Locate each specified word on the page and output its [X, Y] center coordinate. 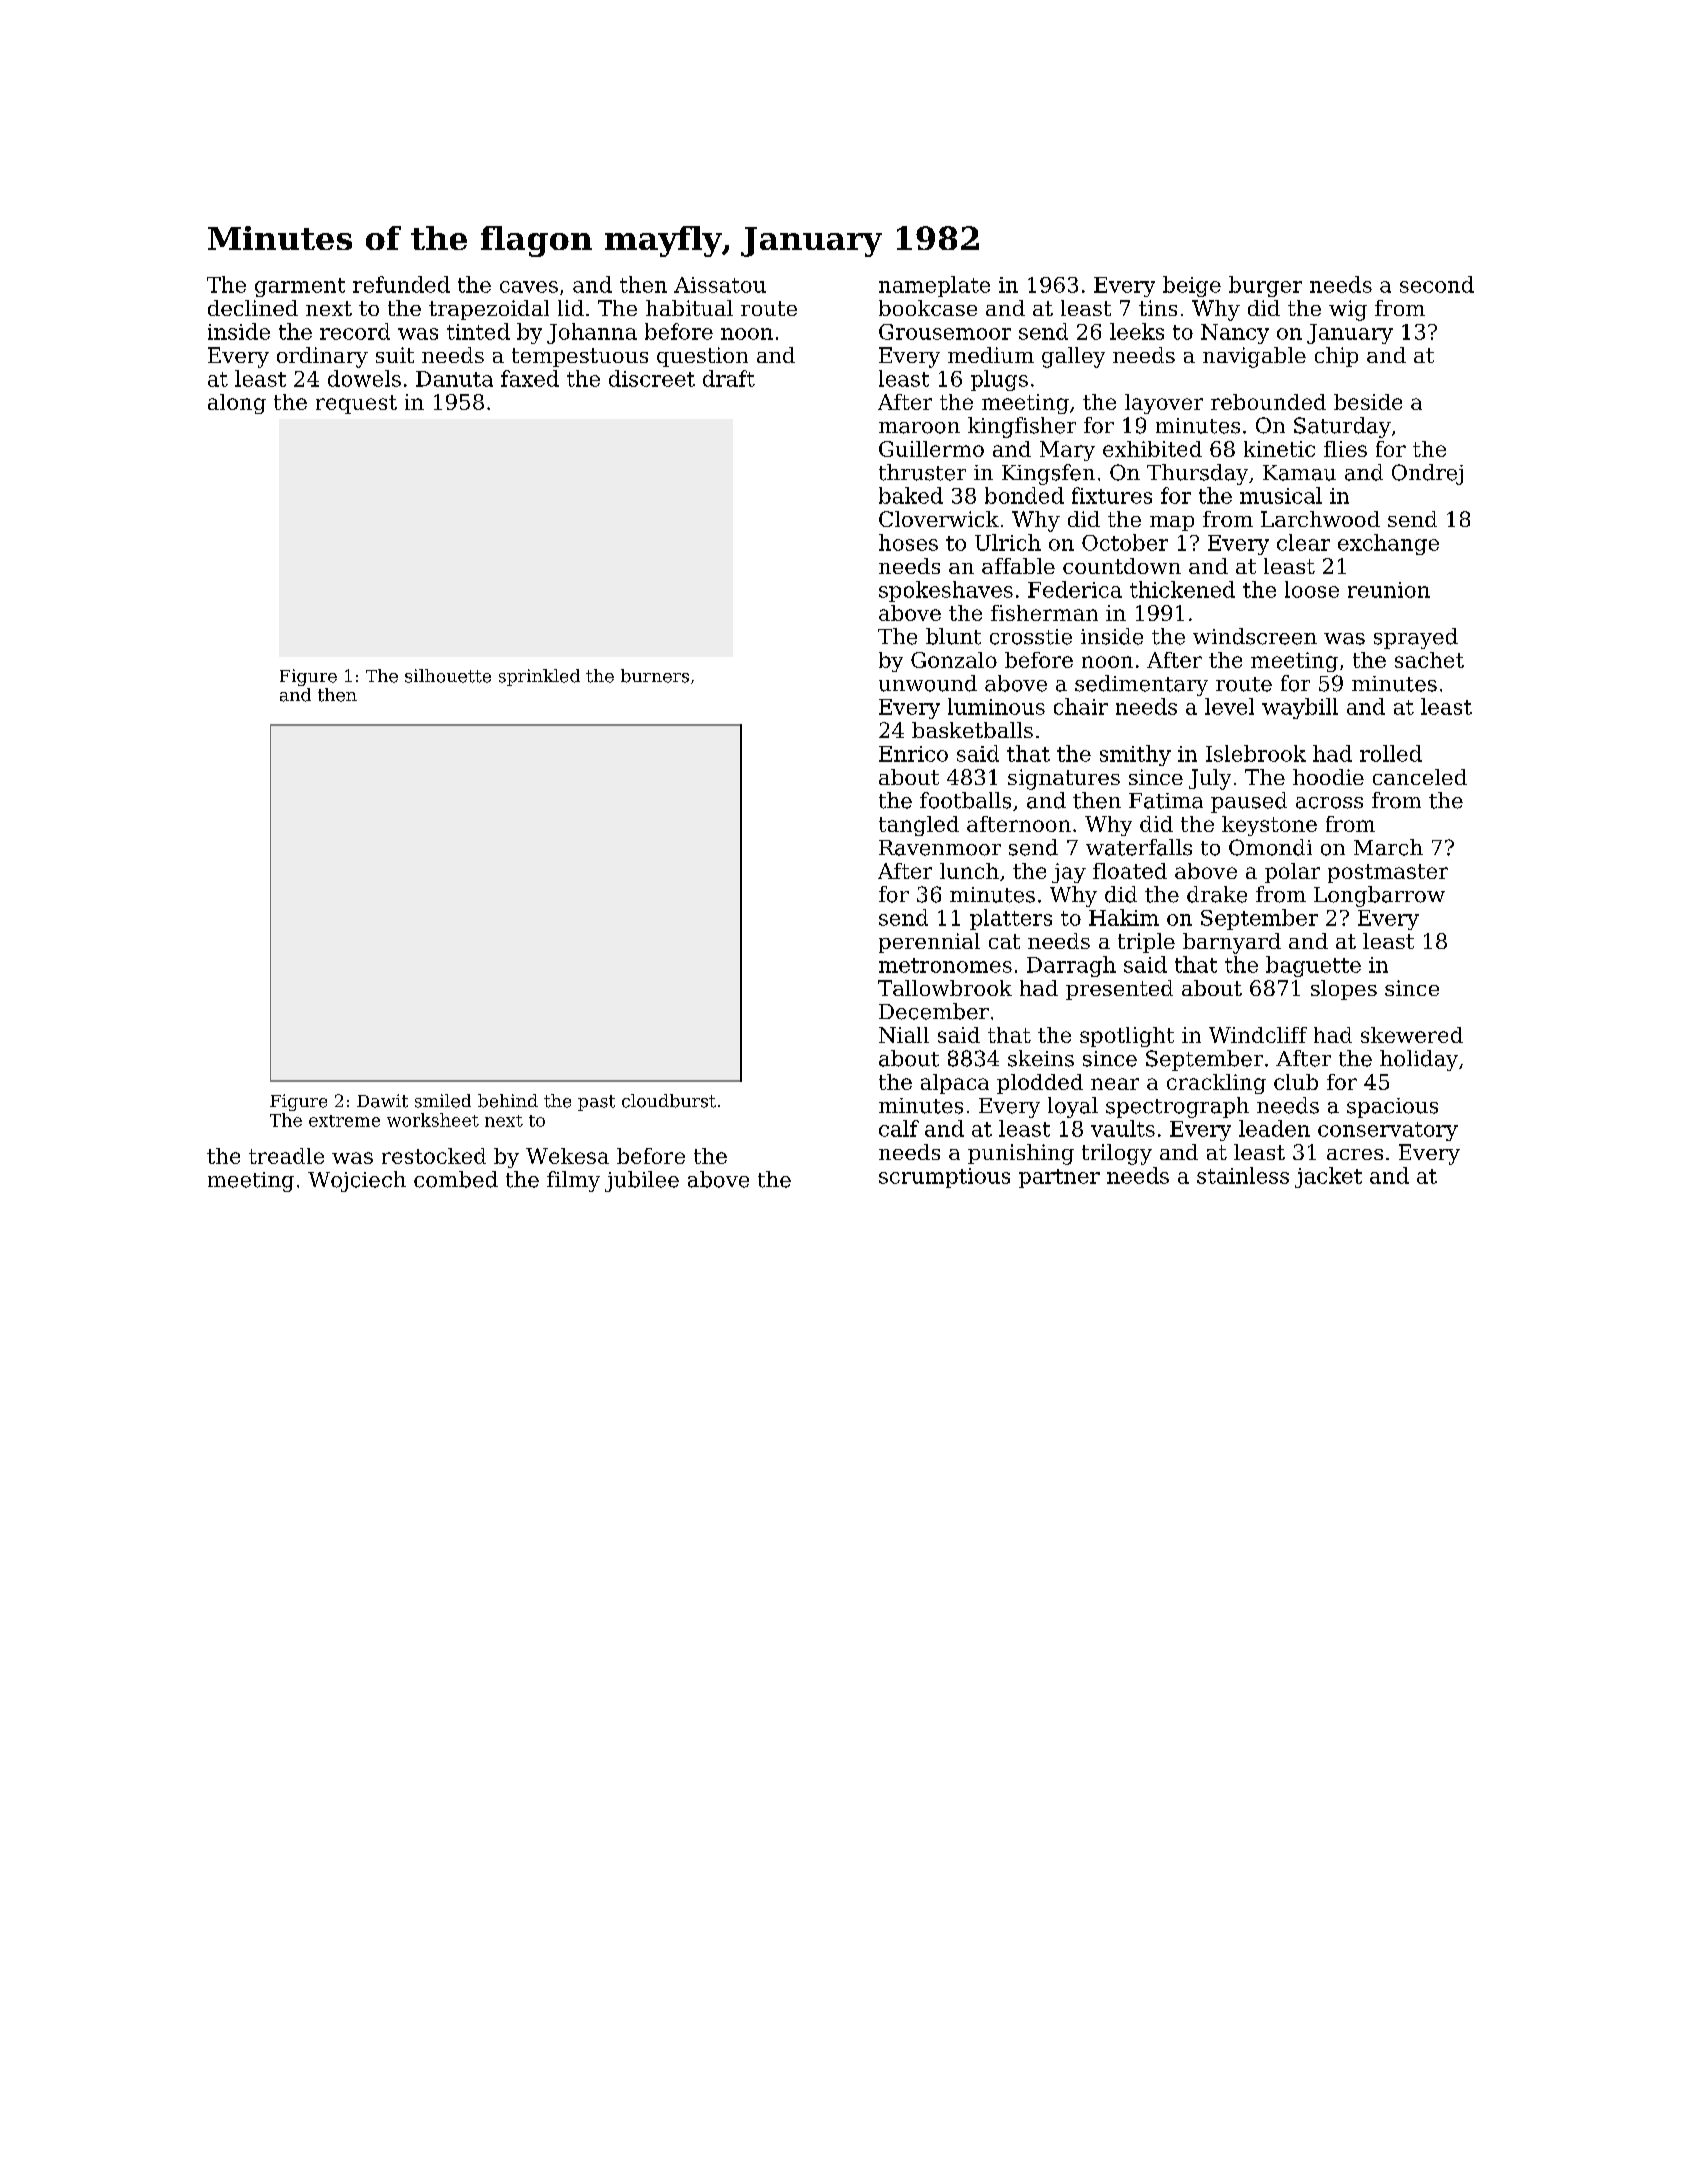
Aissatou [720, 285]
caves [529, 287]
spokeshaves [946, 591]
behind [508, 1101]
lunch [969, 871]
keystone [1269, 826]
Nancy [1235, 334]
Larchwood [1320, 519]
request [356, 404]
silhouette [448, 676]
